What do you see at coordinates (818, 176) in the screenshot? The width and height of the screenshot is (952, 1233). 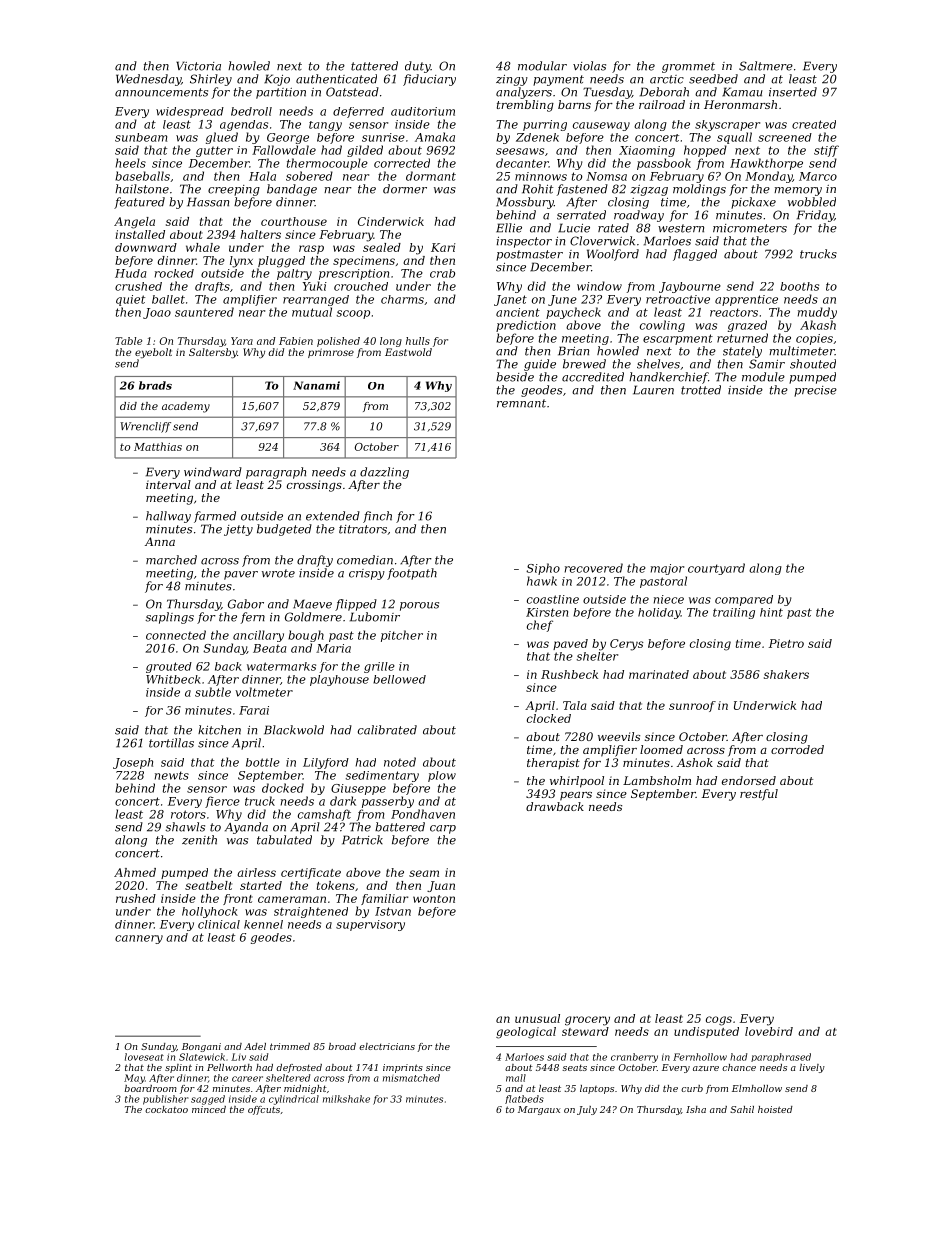 I see `Marco` at bounding box center [818, 176].
